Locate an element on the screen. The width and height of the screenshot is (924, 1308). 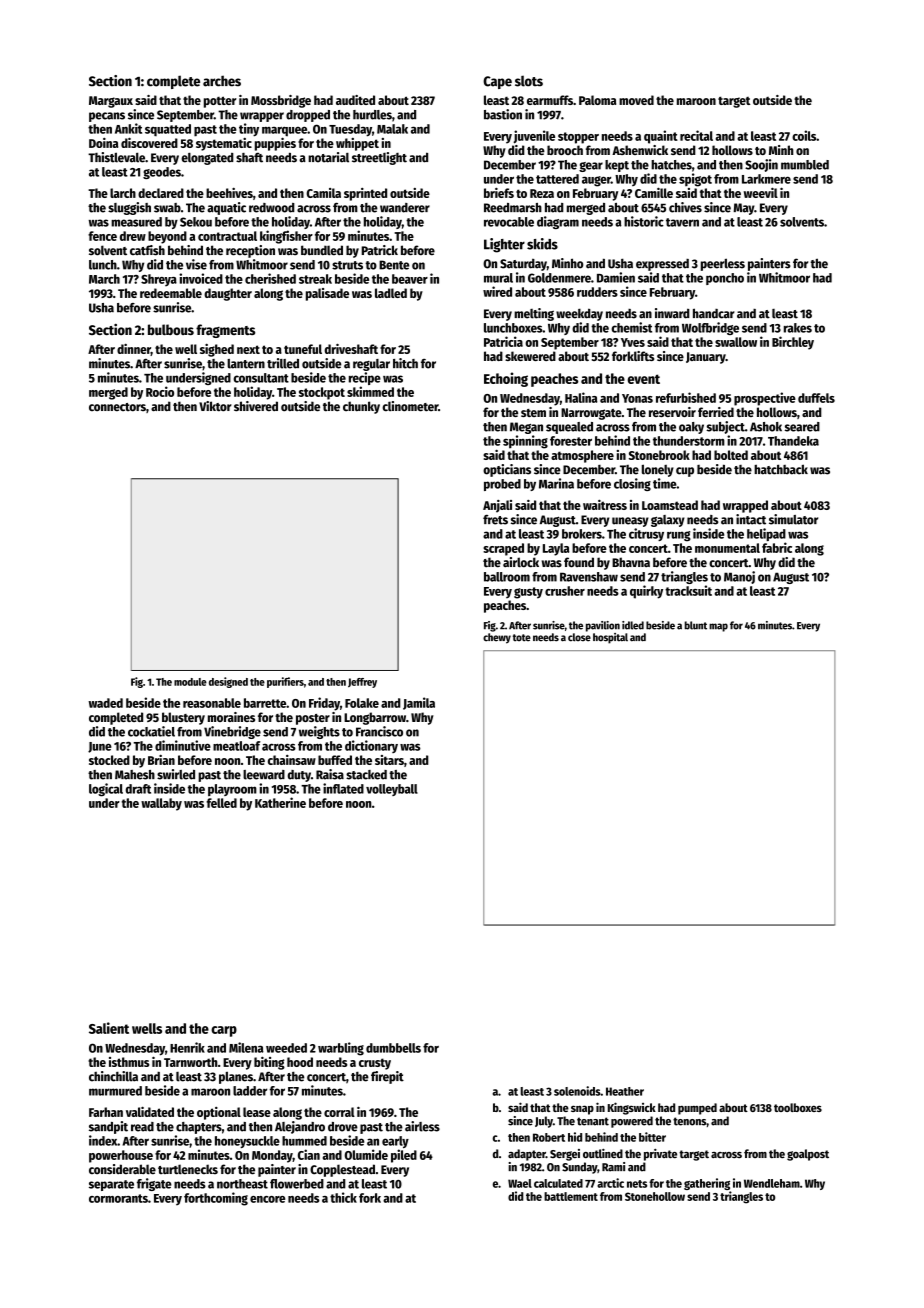
wanderer is located at coordinates (405, 208).
